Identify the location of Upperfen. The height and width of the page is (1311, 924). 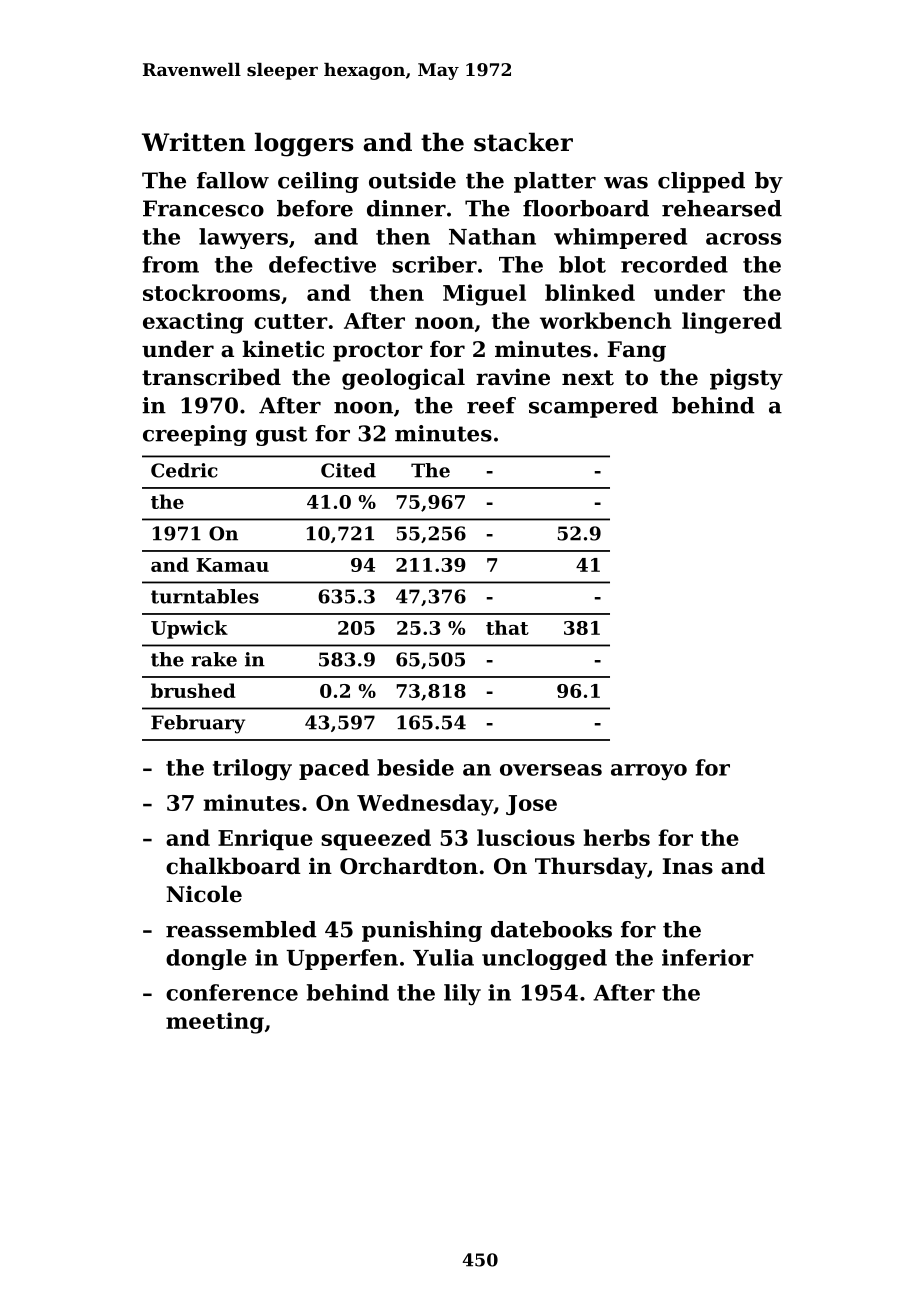
(342, 959).
